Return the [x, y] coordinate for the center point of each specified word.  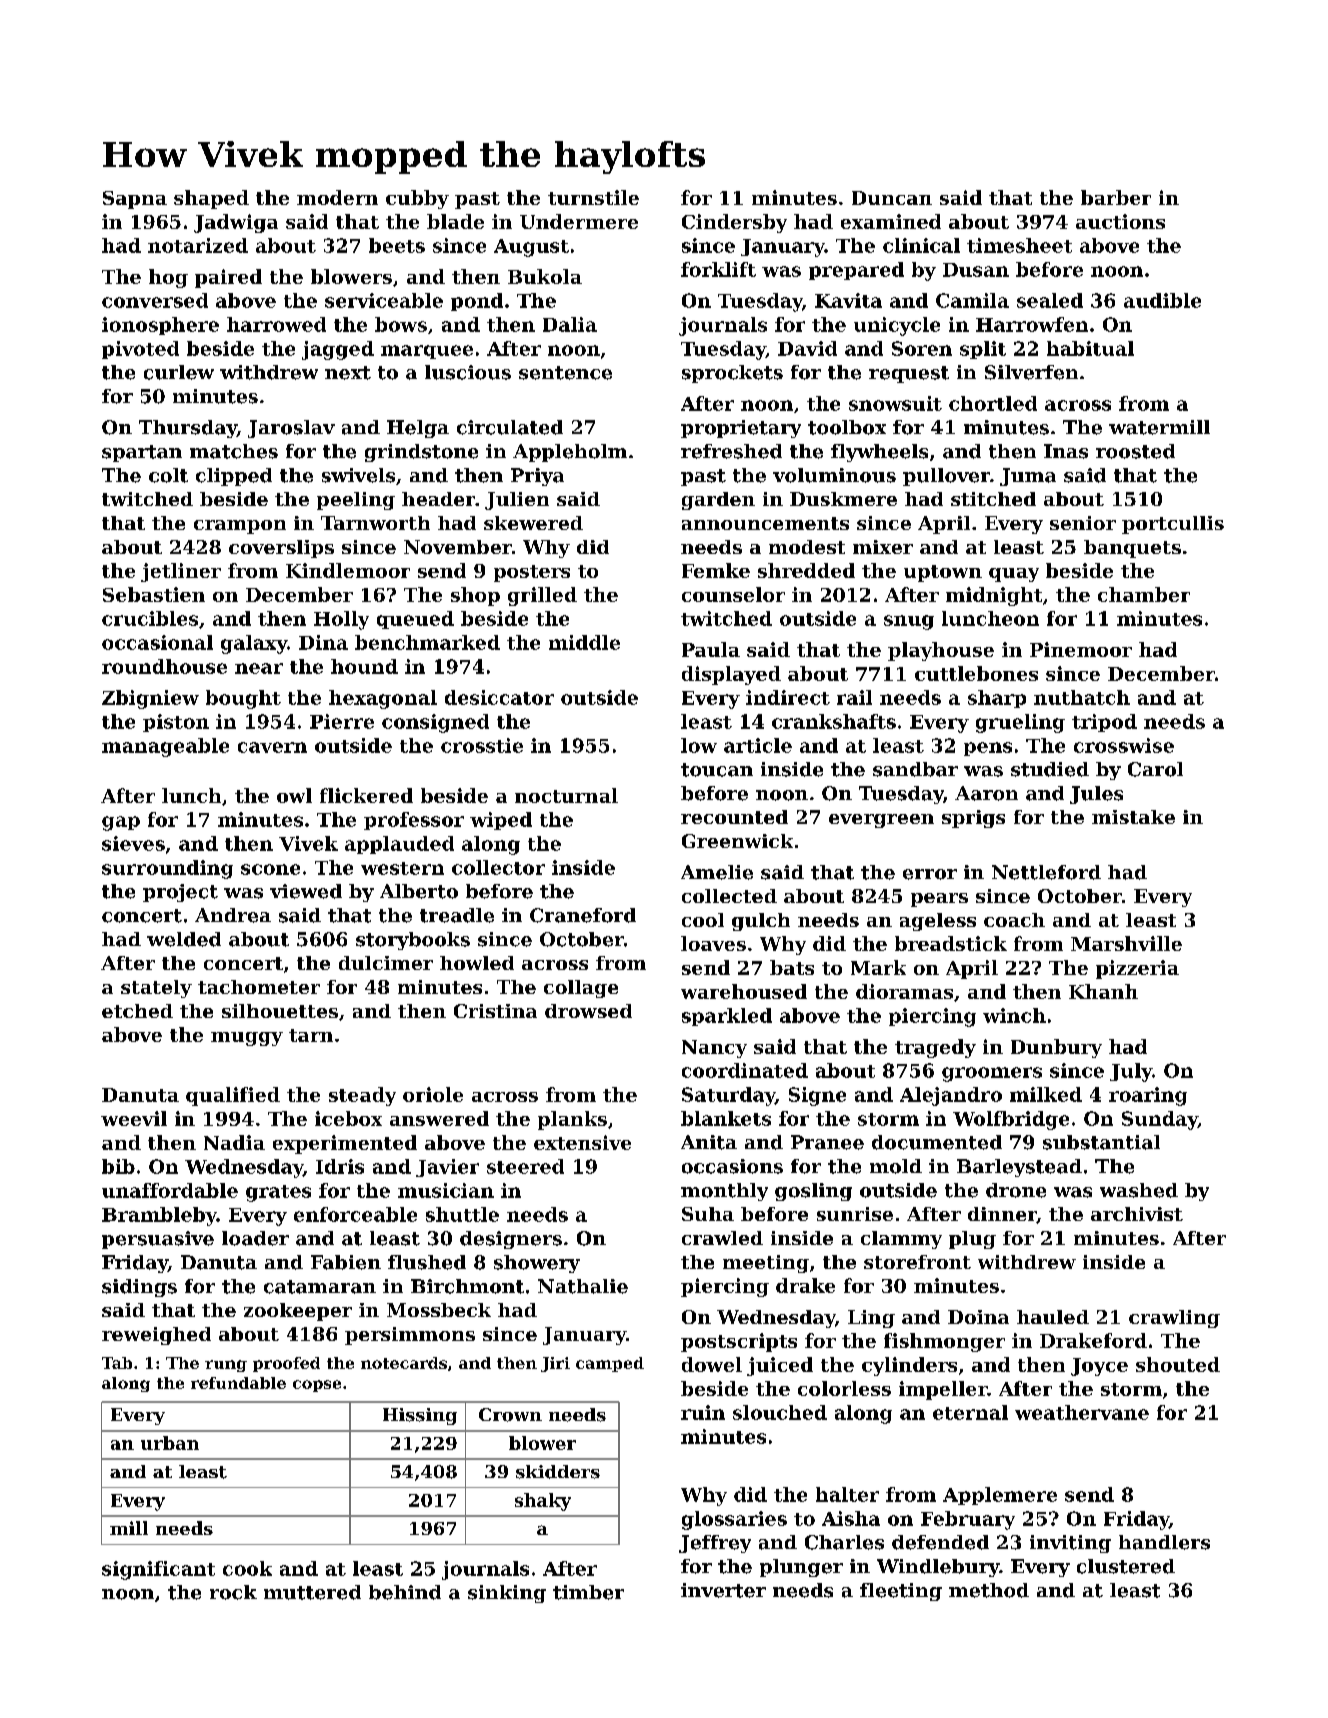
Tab [117, 1363]
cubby [417, 199]
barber [1116, 197]
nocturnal [566, 795]
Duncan [892, 198]
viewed [306, 891]
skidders [558, 1472]
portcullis [1173, 525]
